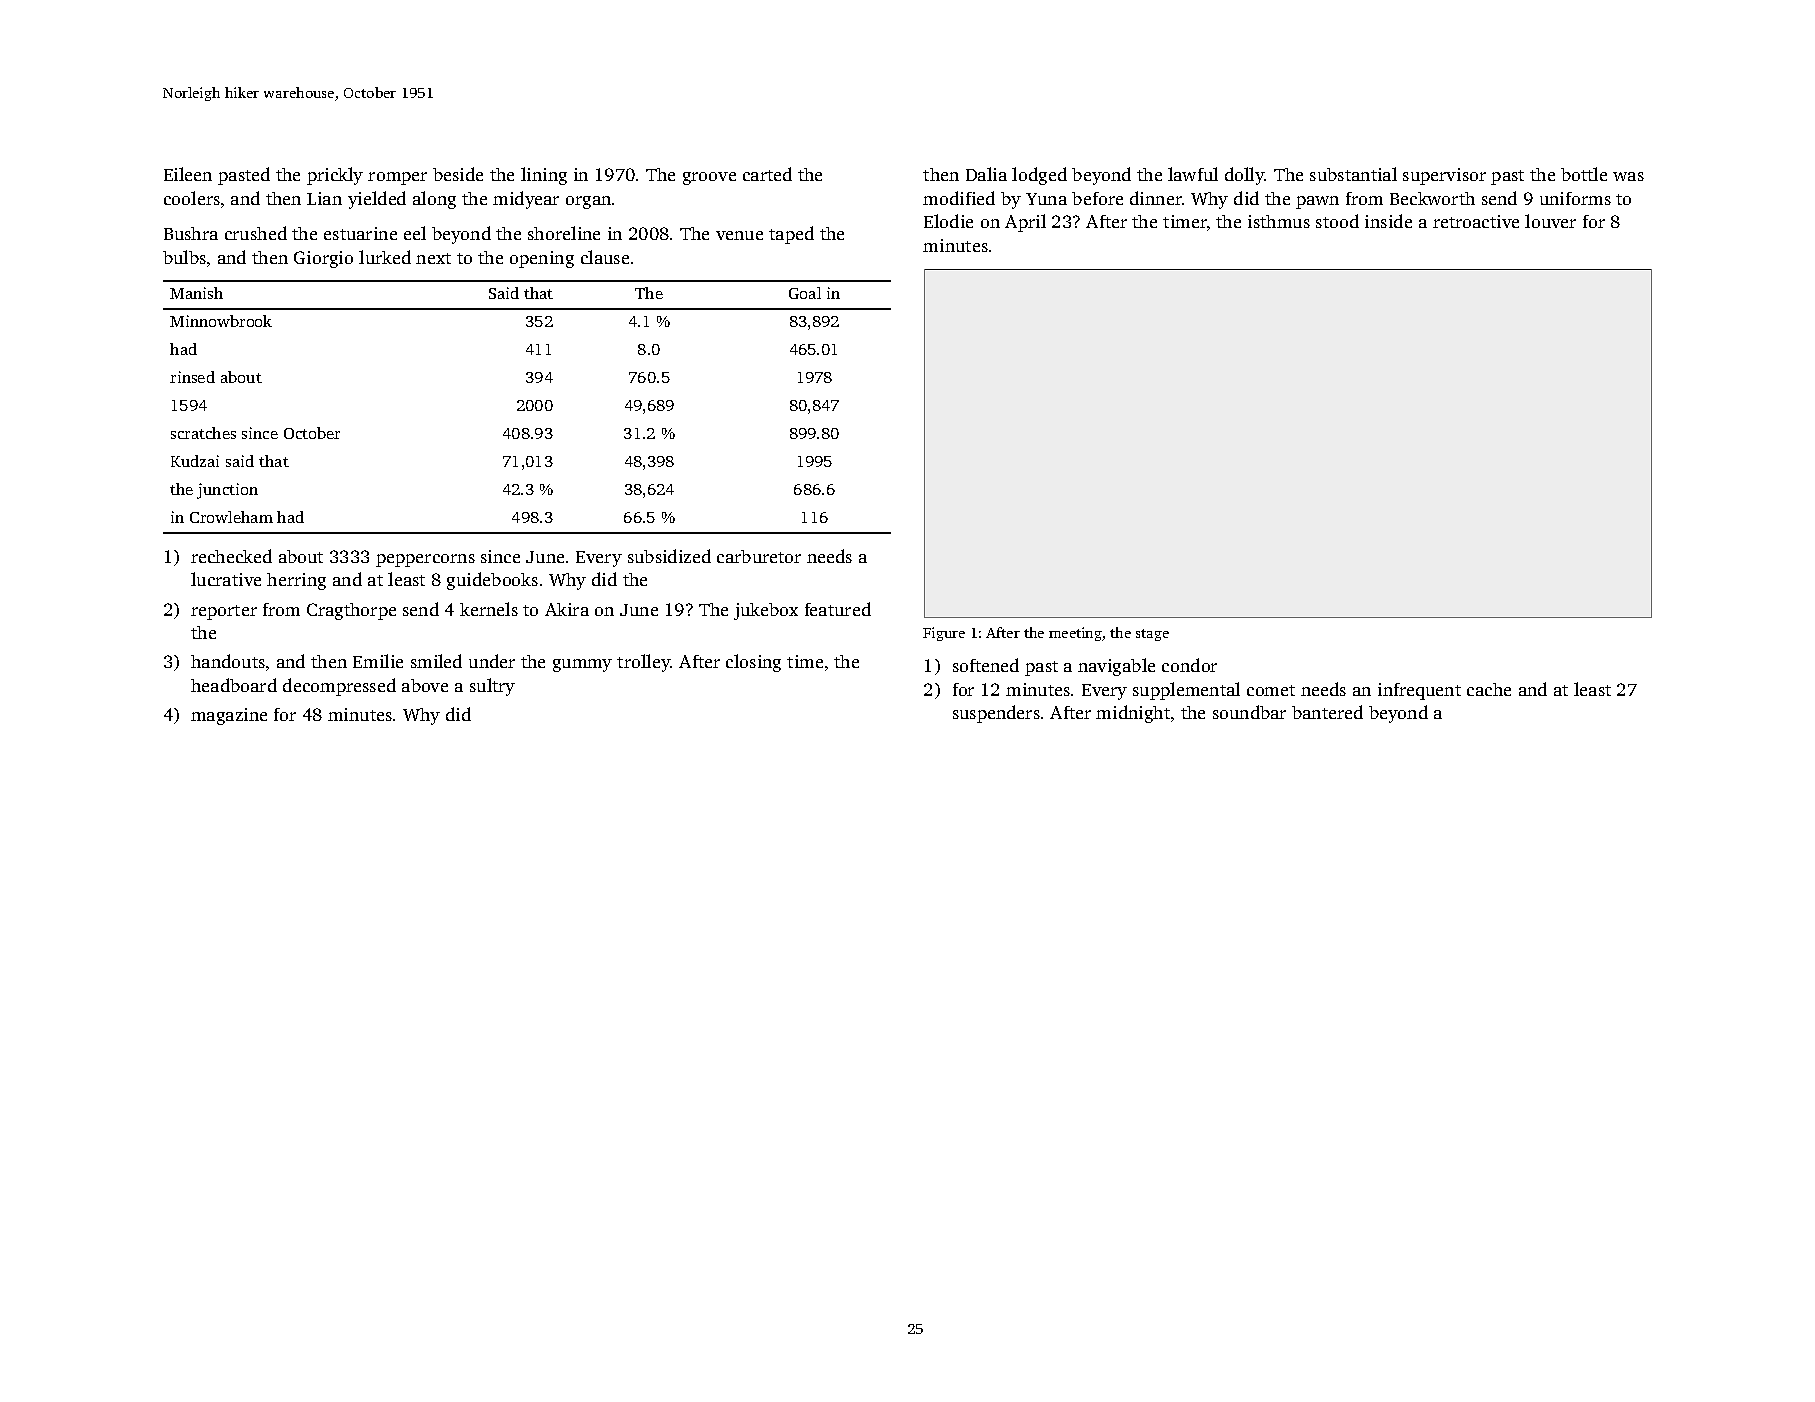 Image resolution: width=1815 pixels, height=1402 pixels. I want to click on scratches, so click(203, 433).
